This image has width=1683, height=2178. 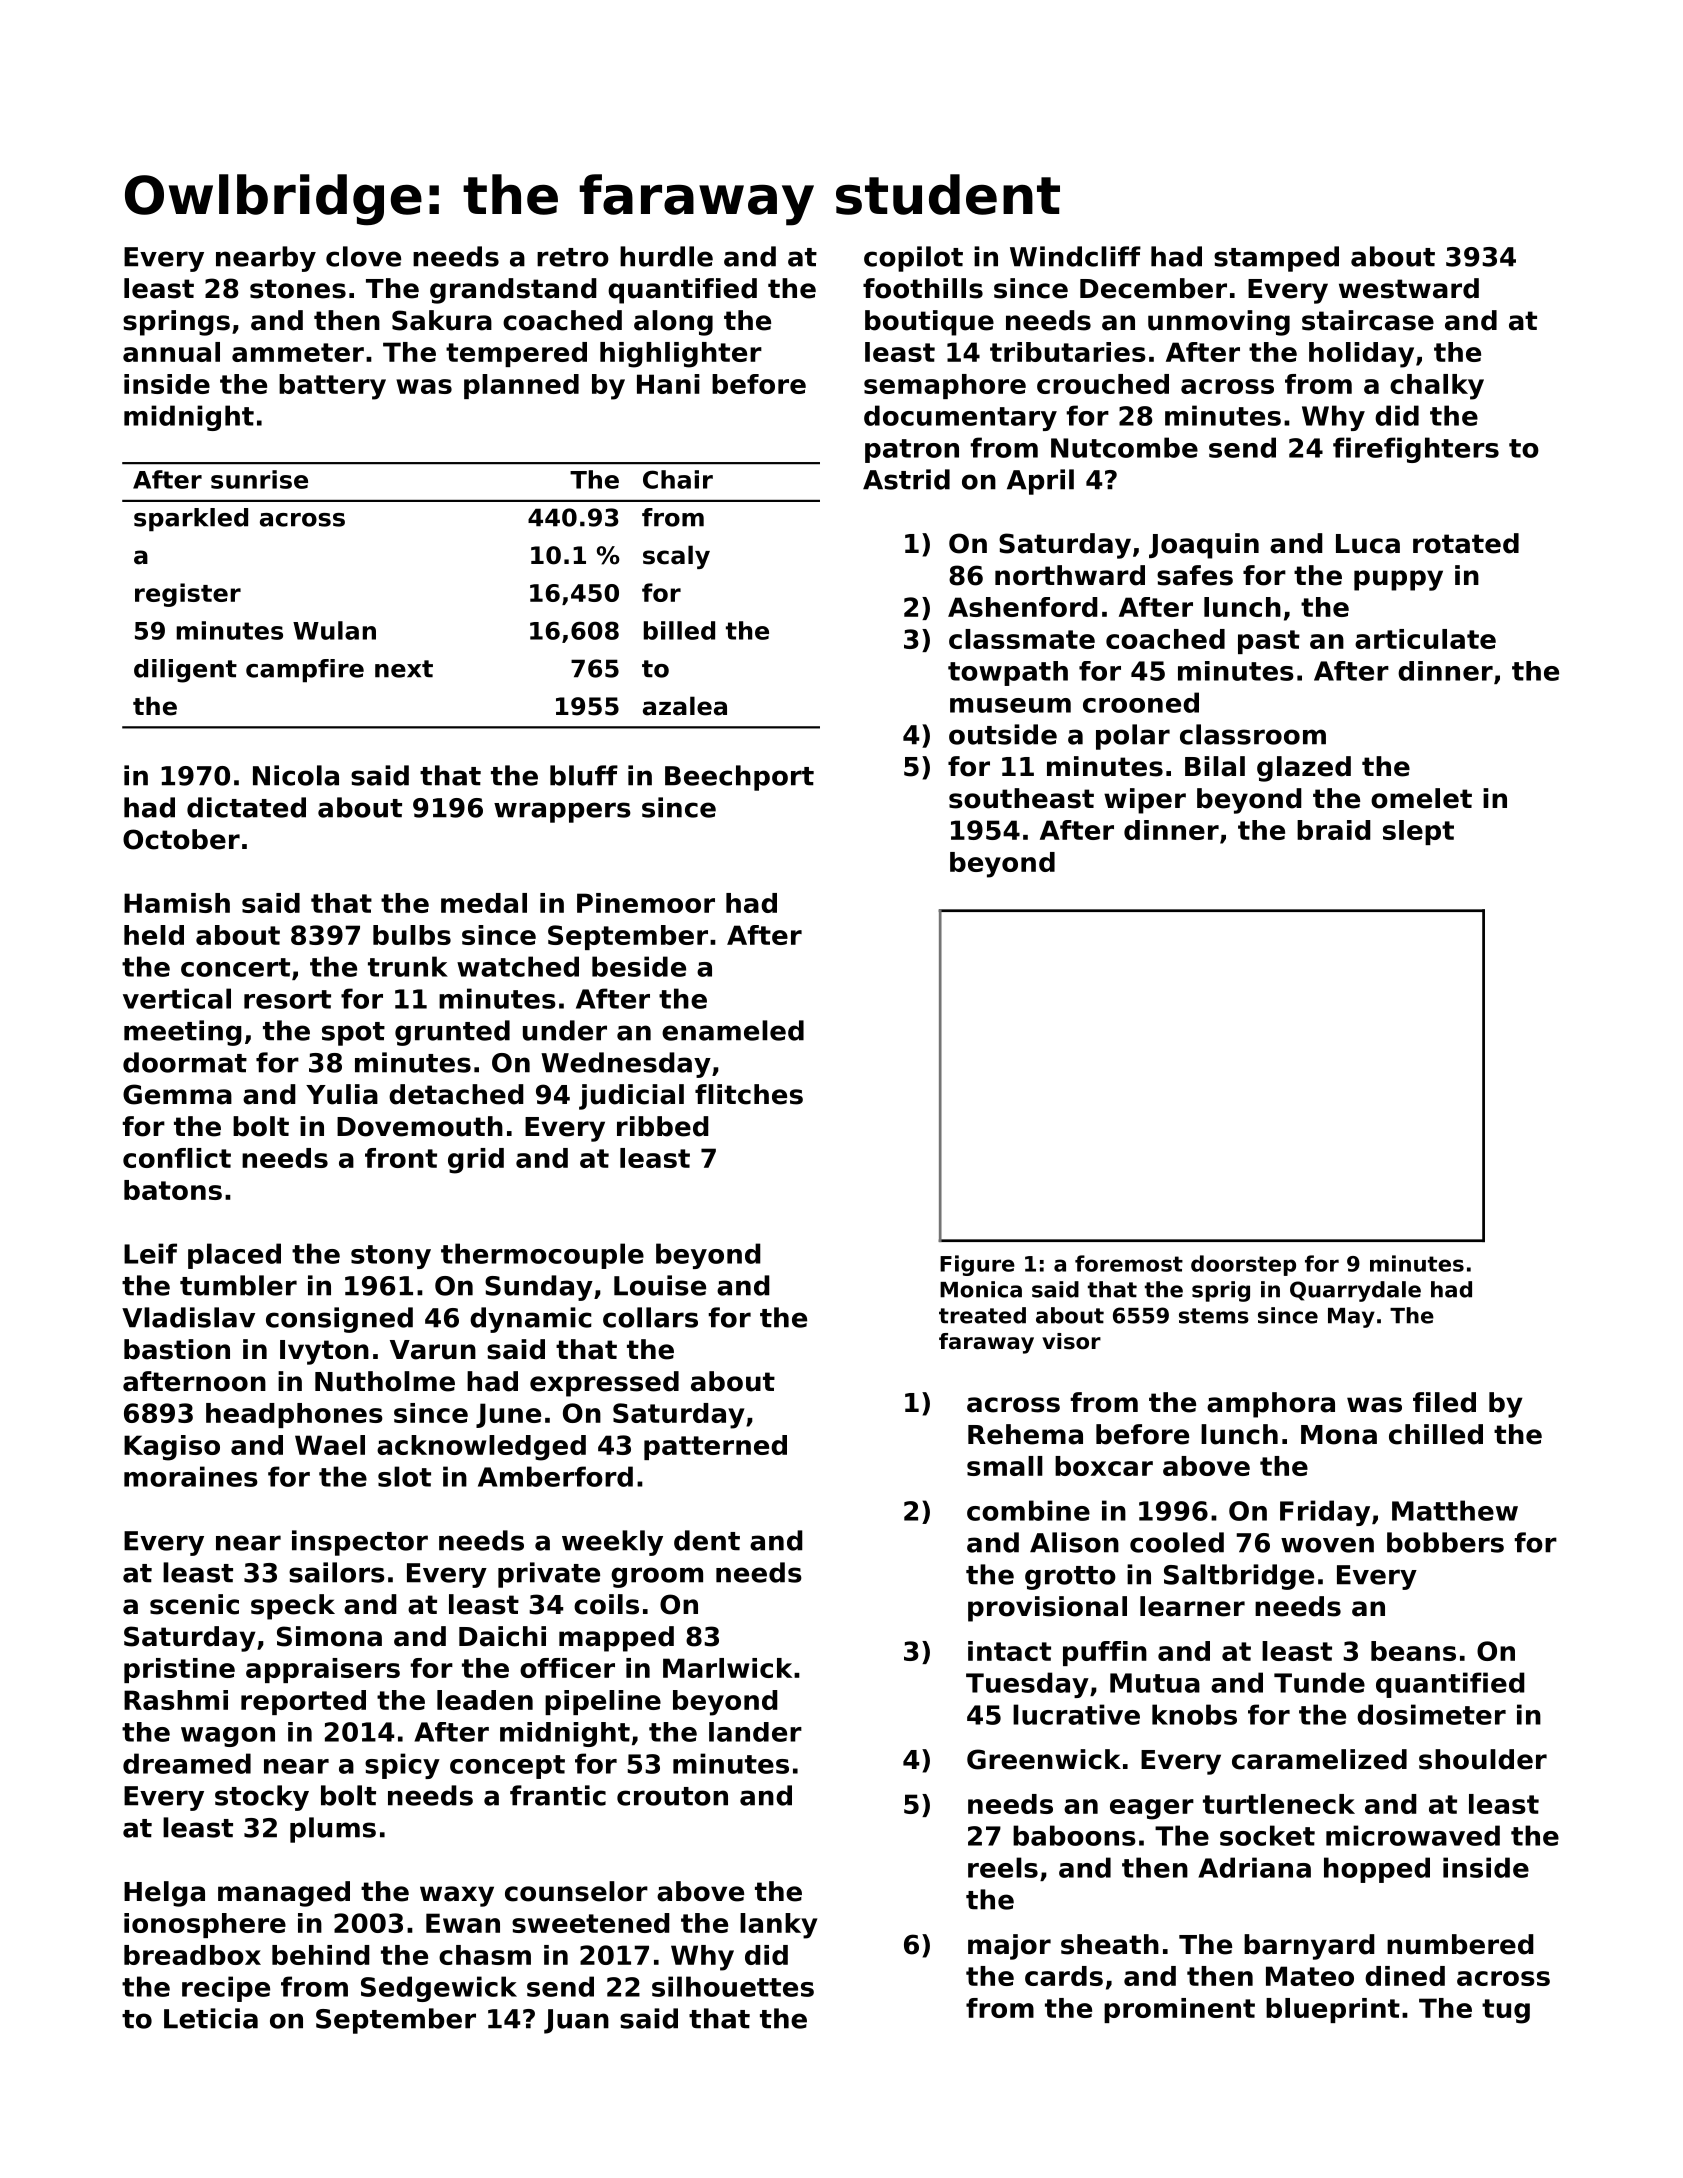 I want to click on westward, so click(x=1409, y=288).
